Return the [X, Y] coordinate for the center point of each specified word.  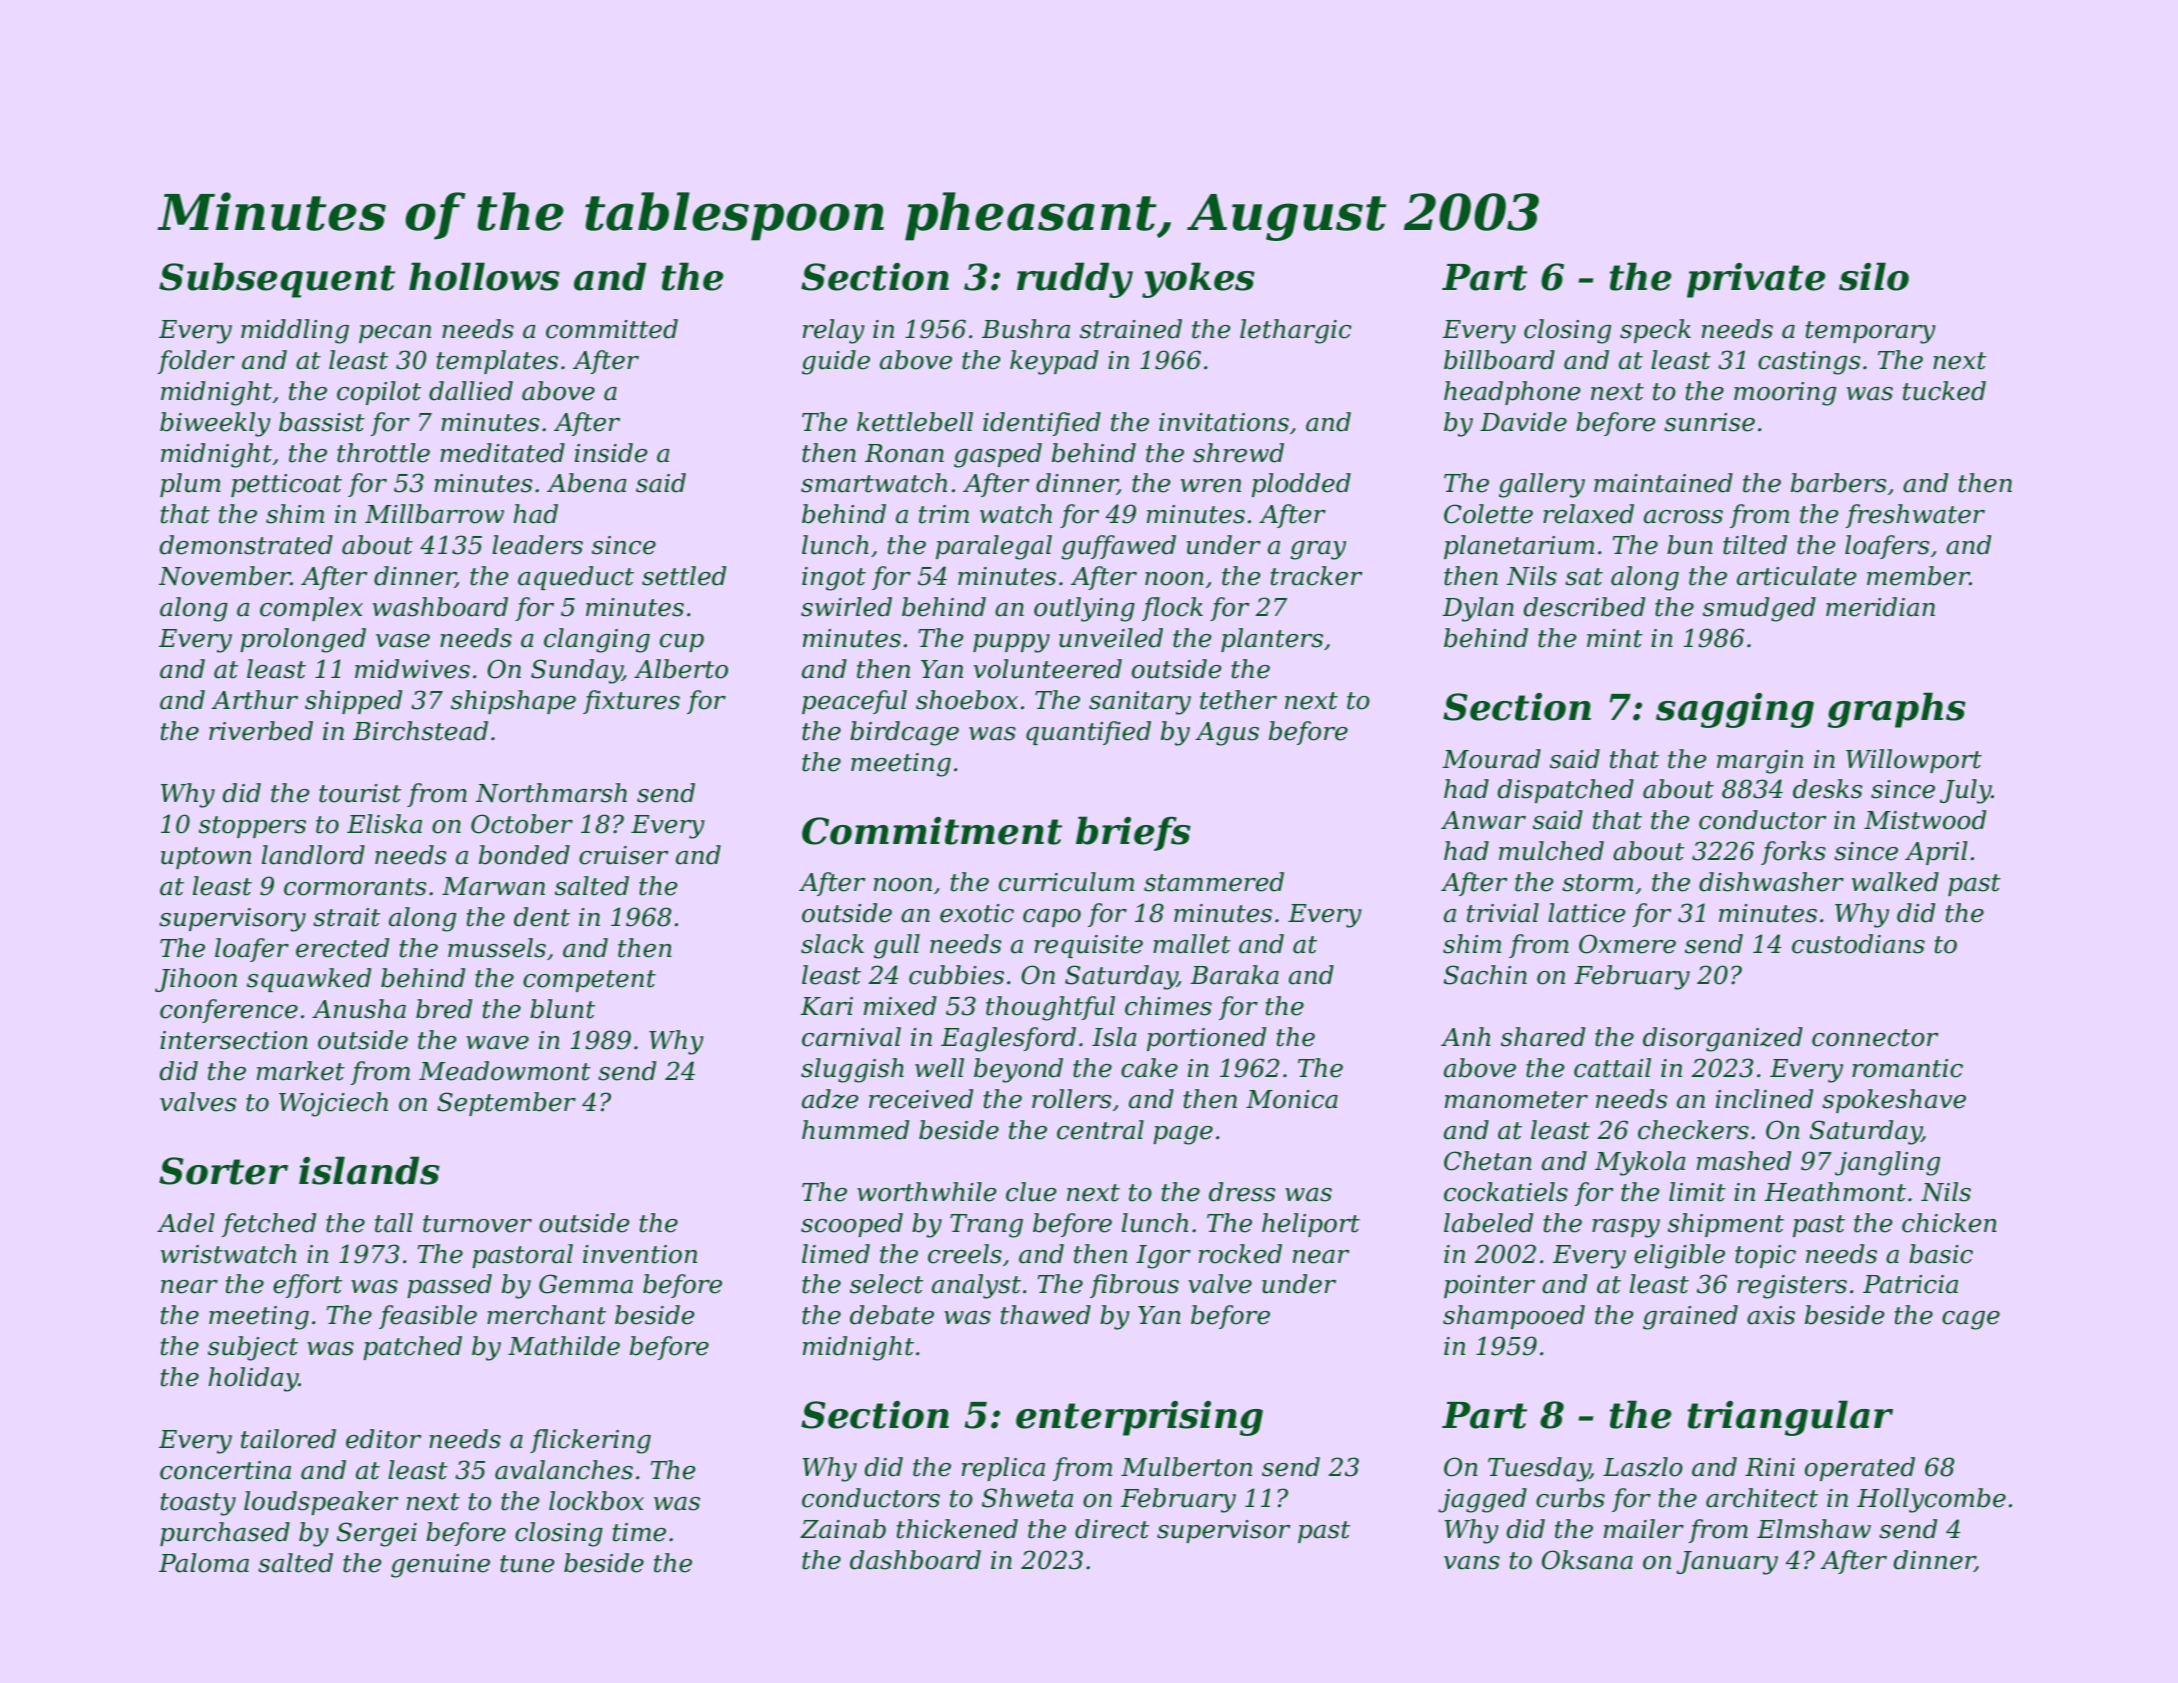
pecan [395, 334]
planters [1272, 640]
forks [1793, 853]
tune [527, 1564]
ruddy [1075, 280]
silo [1874, 276]
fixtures [631, 702]
